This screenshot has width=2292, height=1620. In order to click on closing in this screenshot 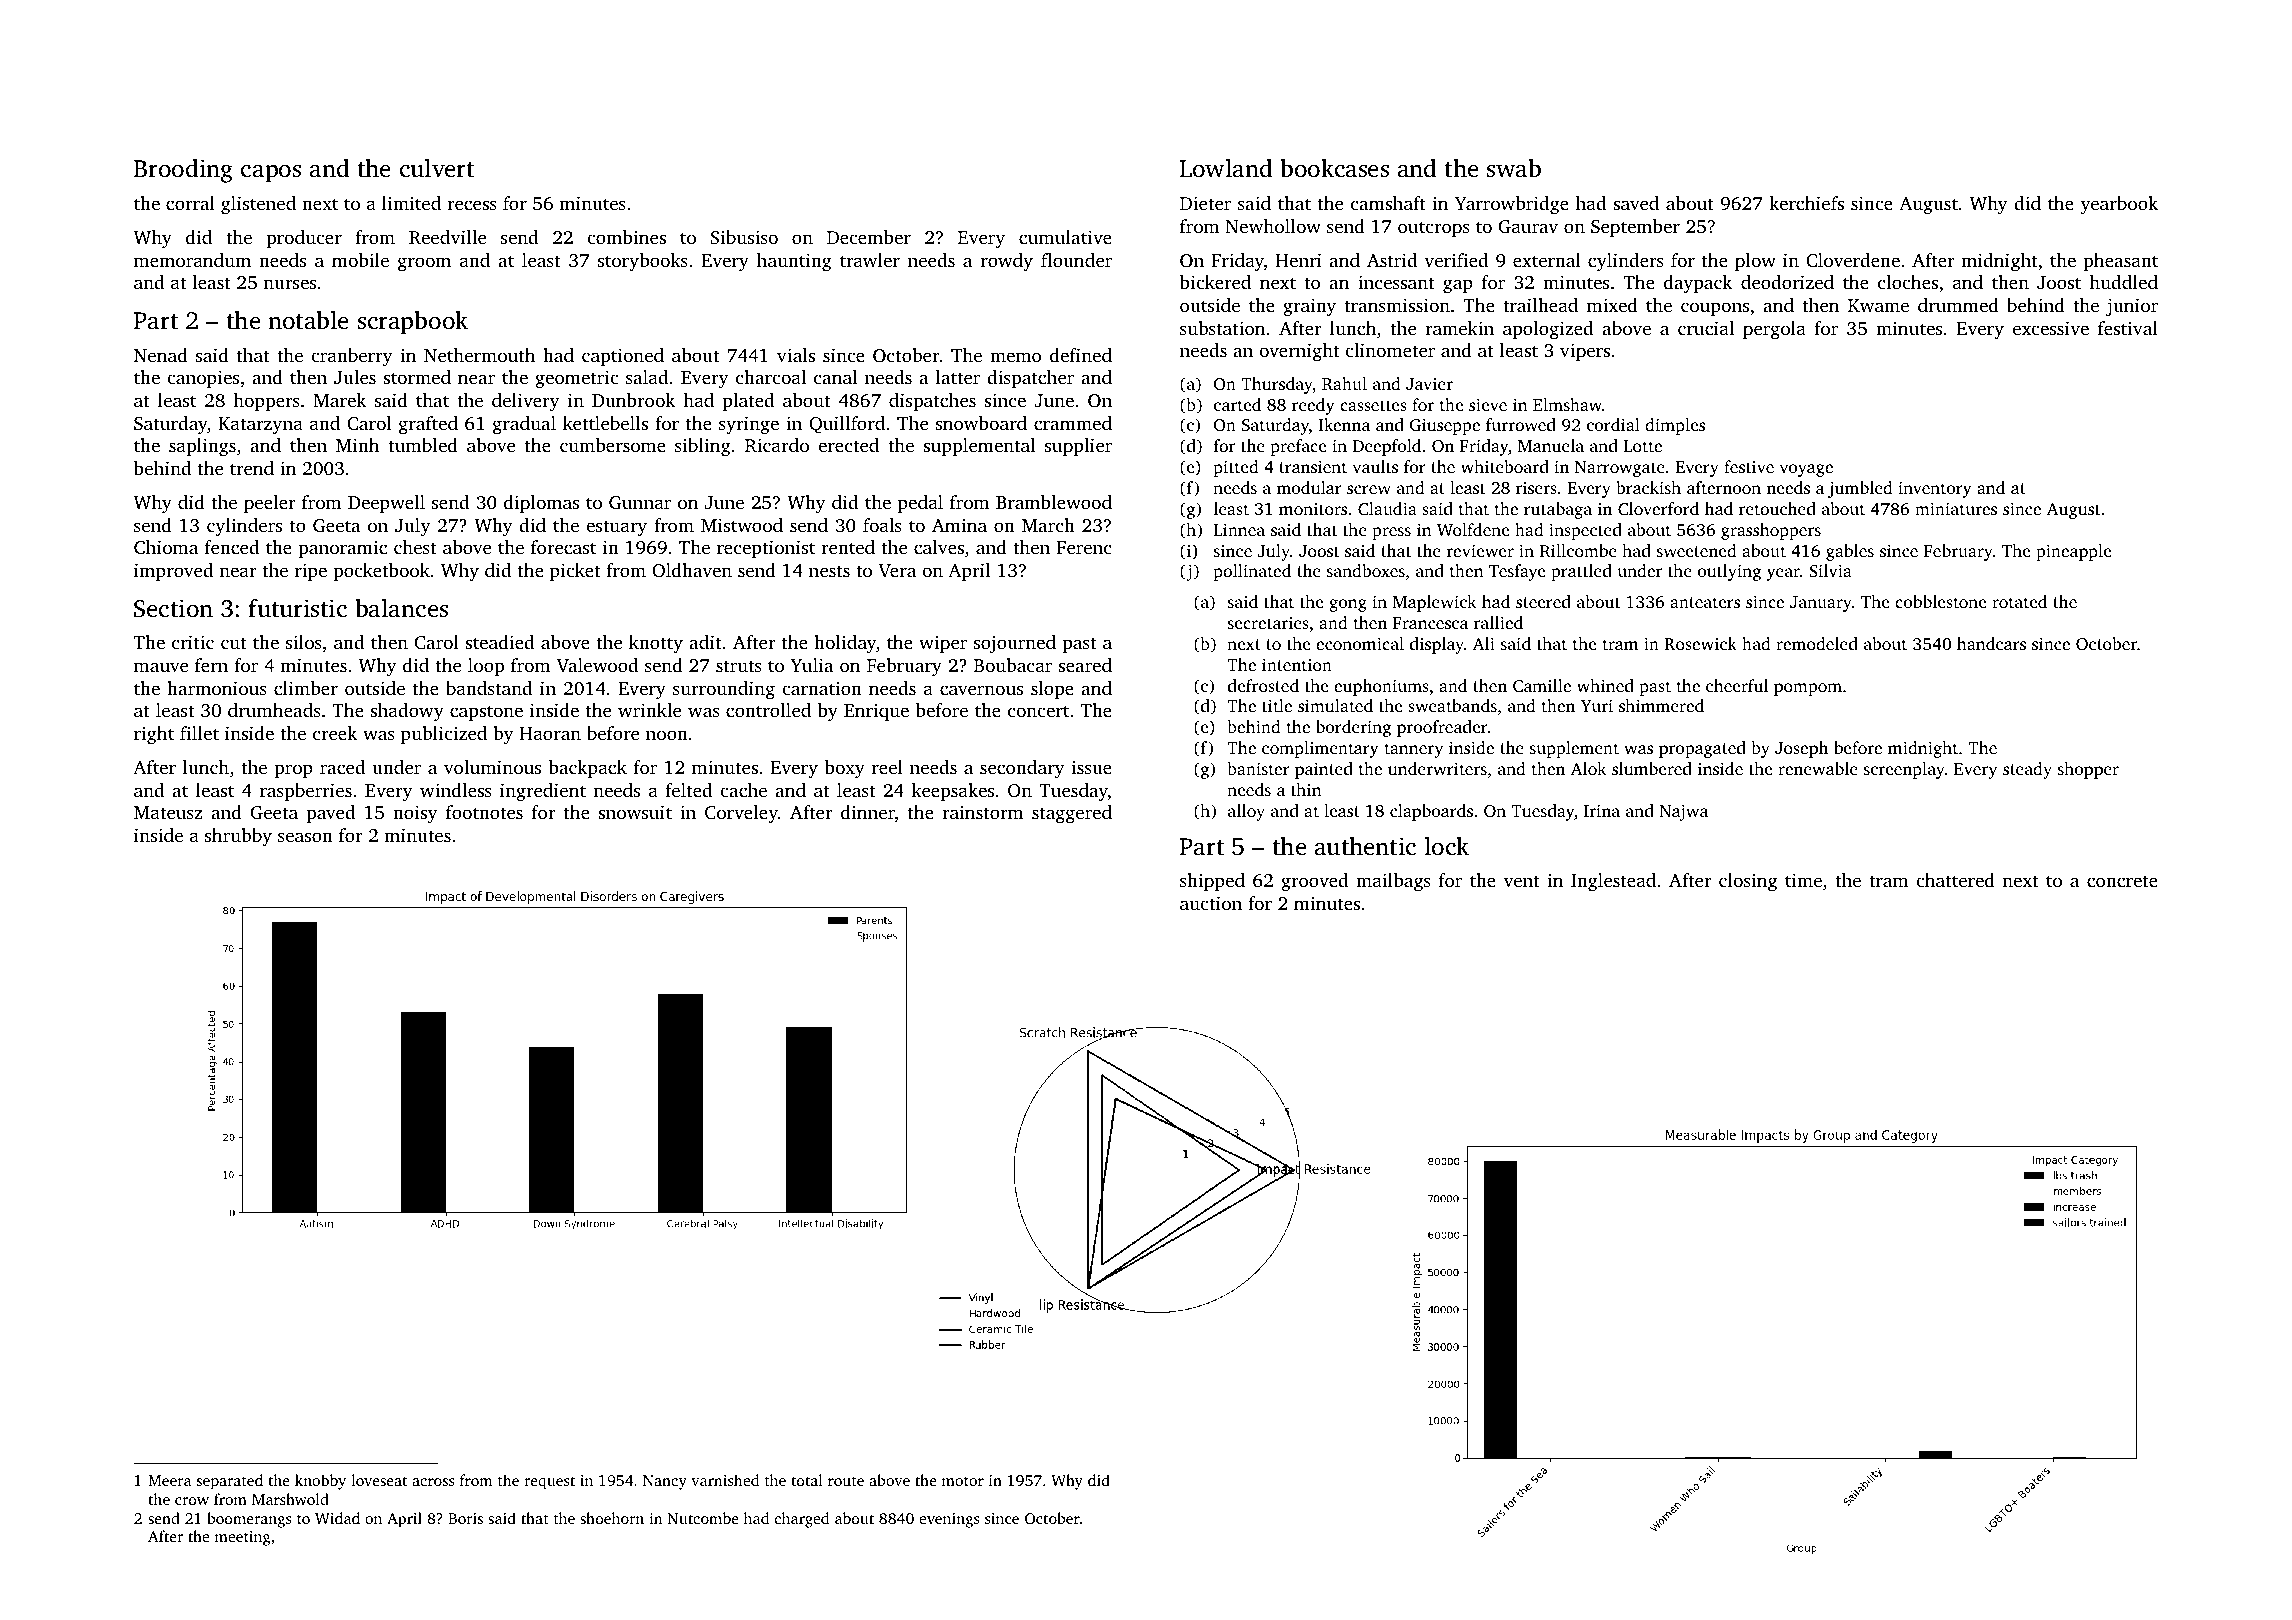, I will do `click(1748, 882)`.
